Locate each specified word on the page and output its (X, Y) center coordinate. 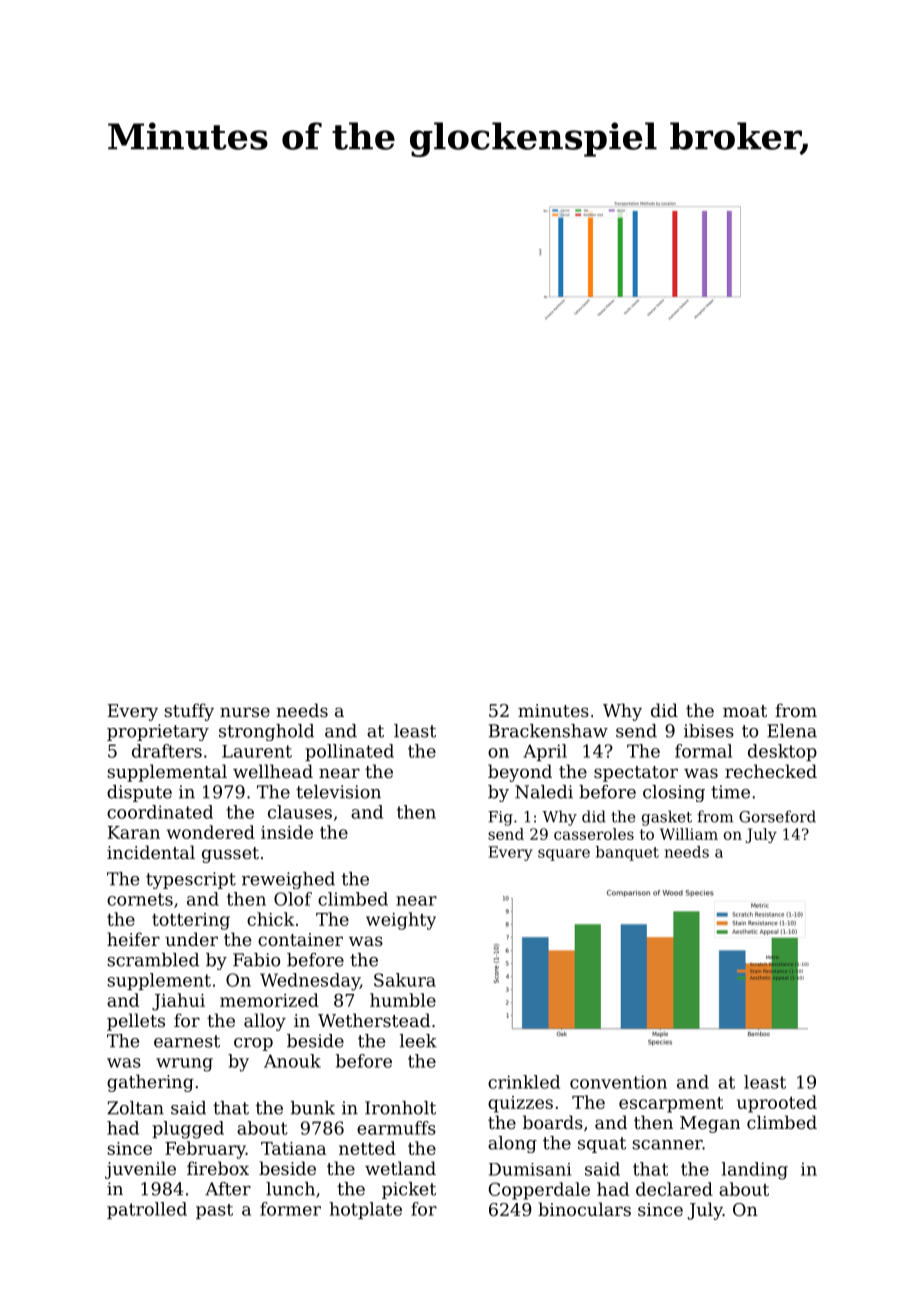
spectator (636, 774)
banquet (627, 853)
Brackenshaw (548, 731)
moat (745, 711)
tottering (191, 921)
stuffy (189, 712)
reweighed (288, 880)
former (290, 1209)
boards (553, 1122)
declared (674, 1189)
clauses (300, 812)
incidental (151, 852)
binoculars (584, 1209)
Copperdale (539, 1191)
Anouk (292, 1061)
